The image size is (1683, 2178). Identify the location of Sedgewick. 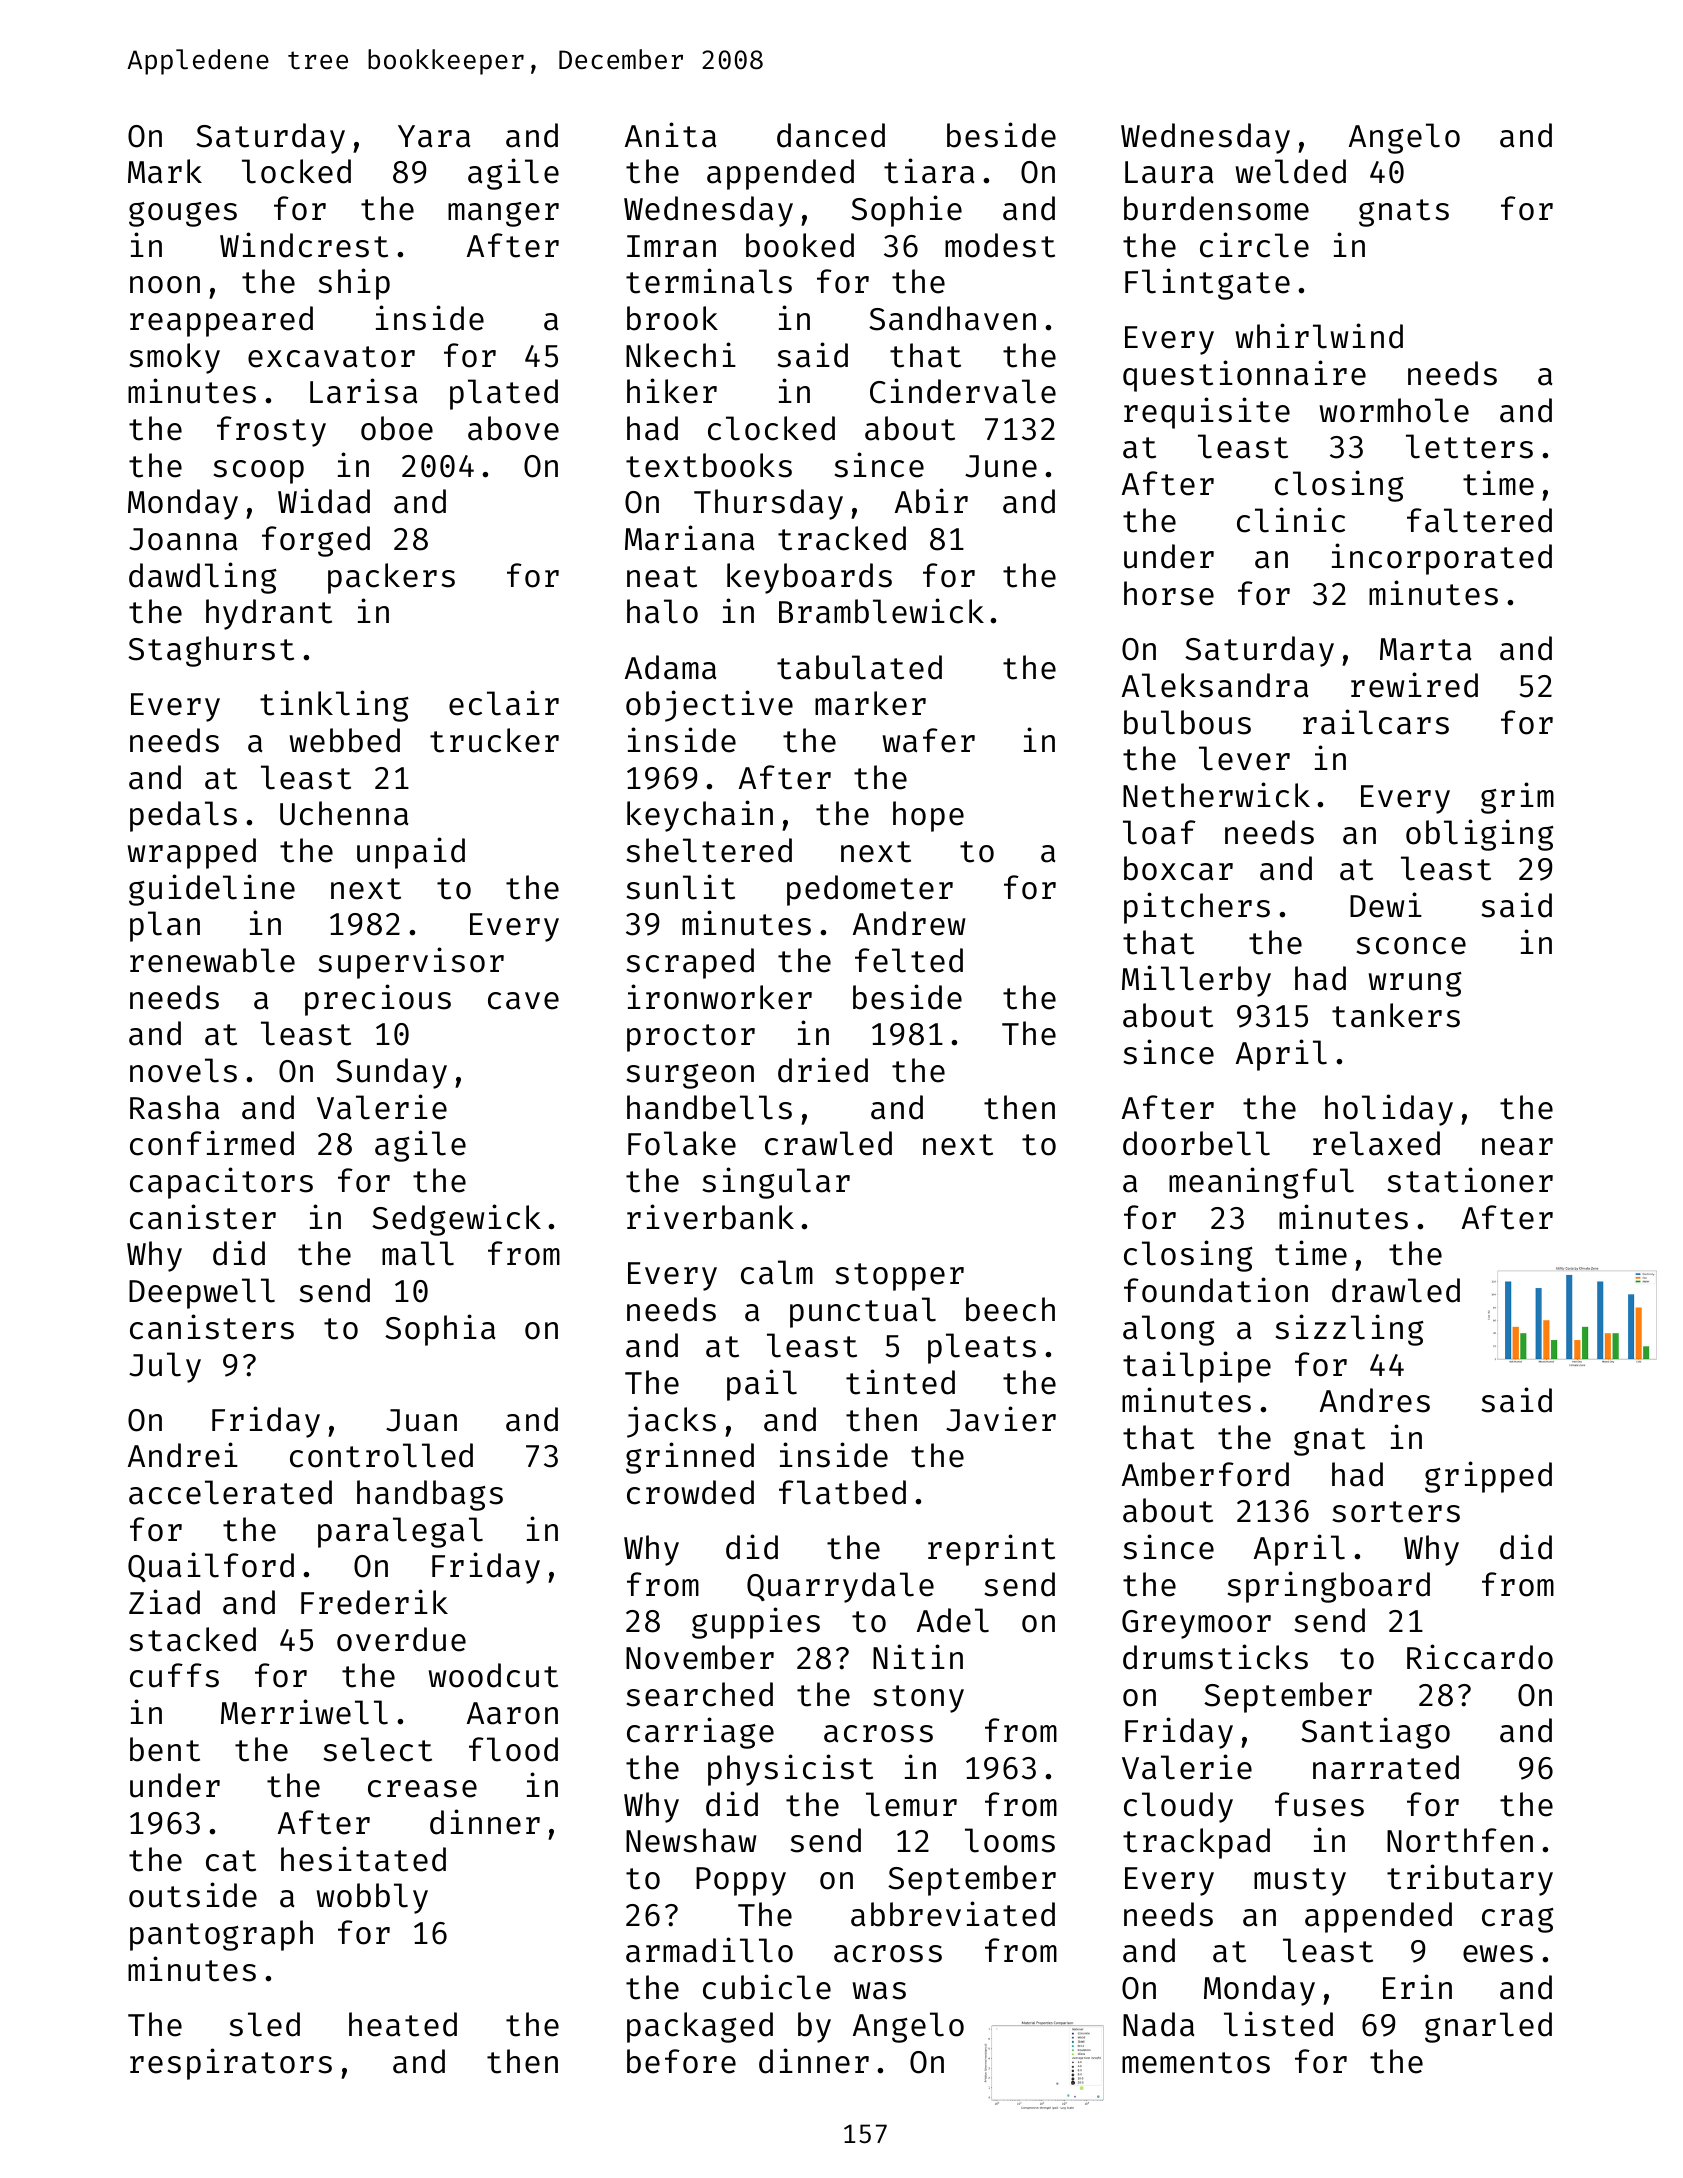
(456, 1220).
